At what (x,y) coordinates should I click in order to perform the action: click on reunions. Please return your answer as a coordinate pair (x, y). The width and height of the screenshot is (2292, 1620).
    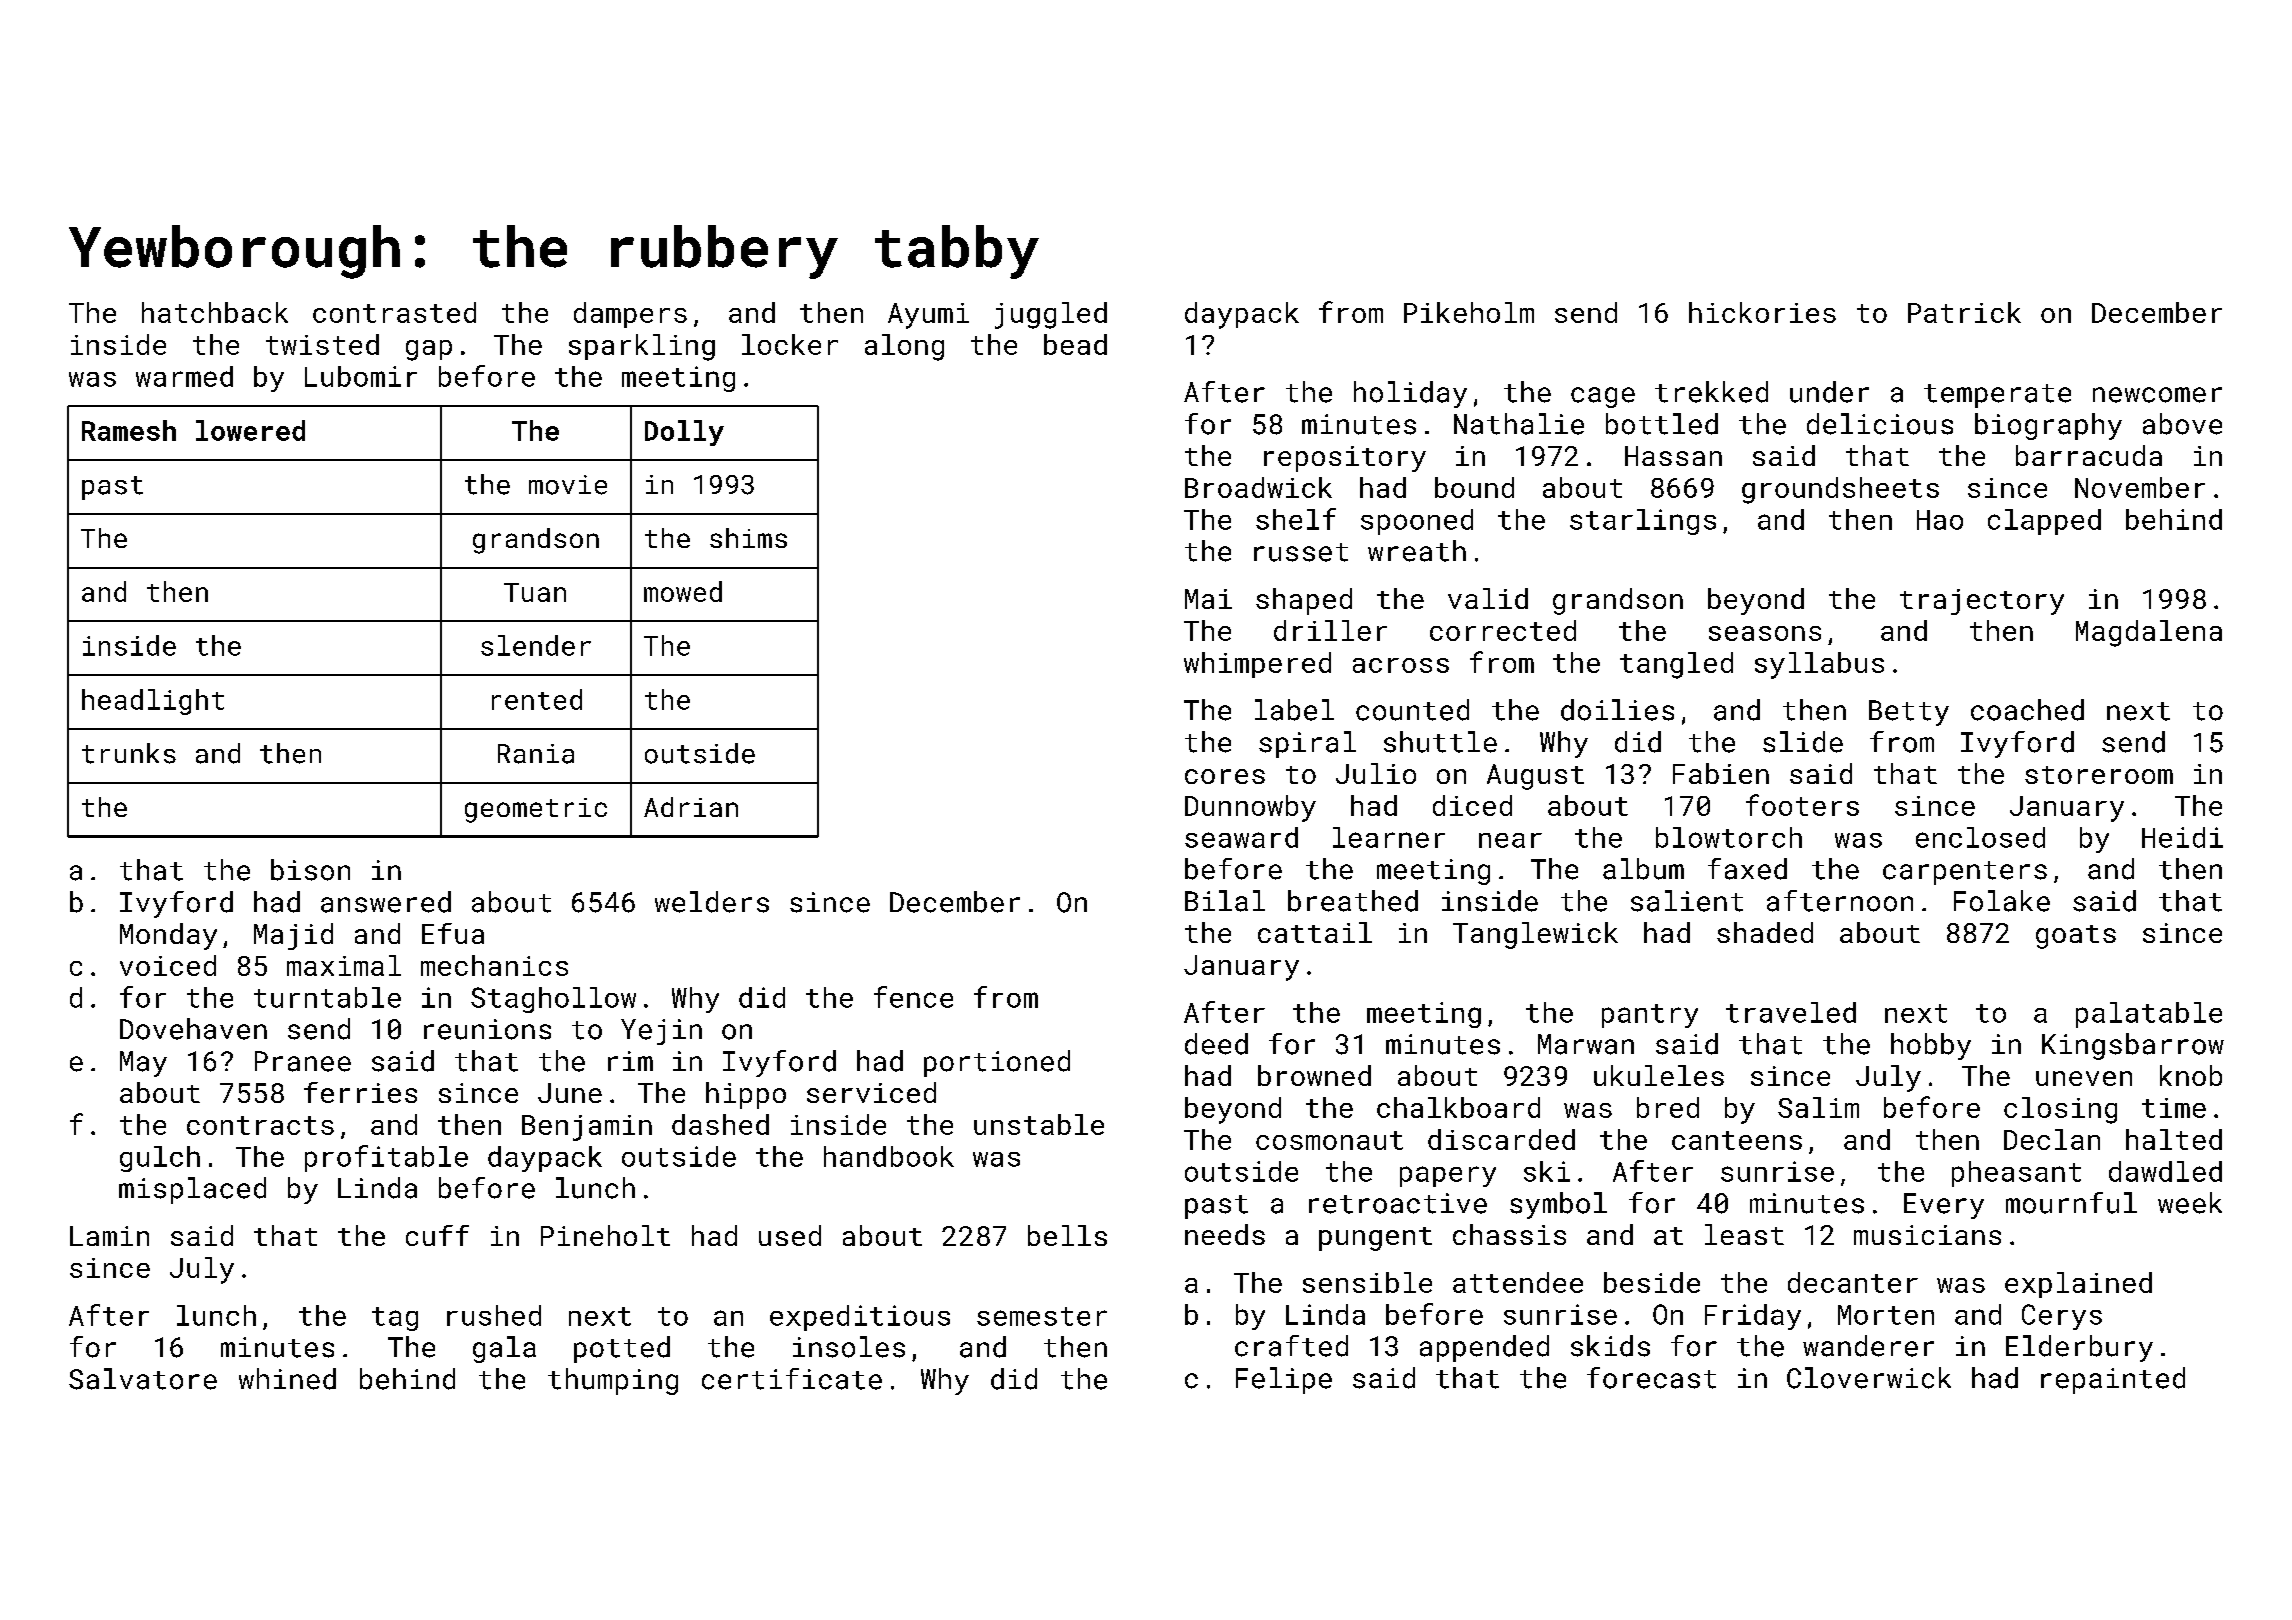
    Looking at the image, I should click on (487, 1029).
